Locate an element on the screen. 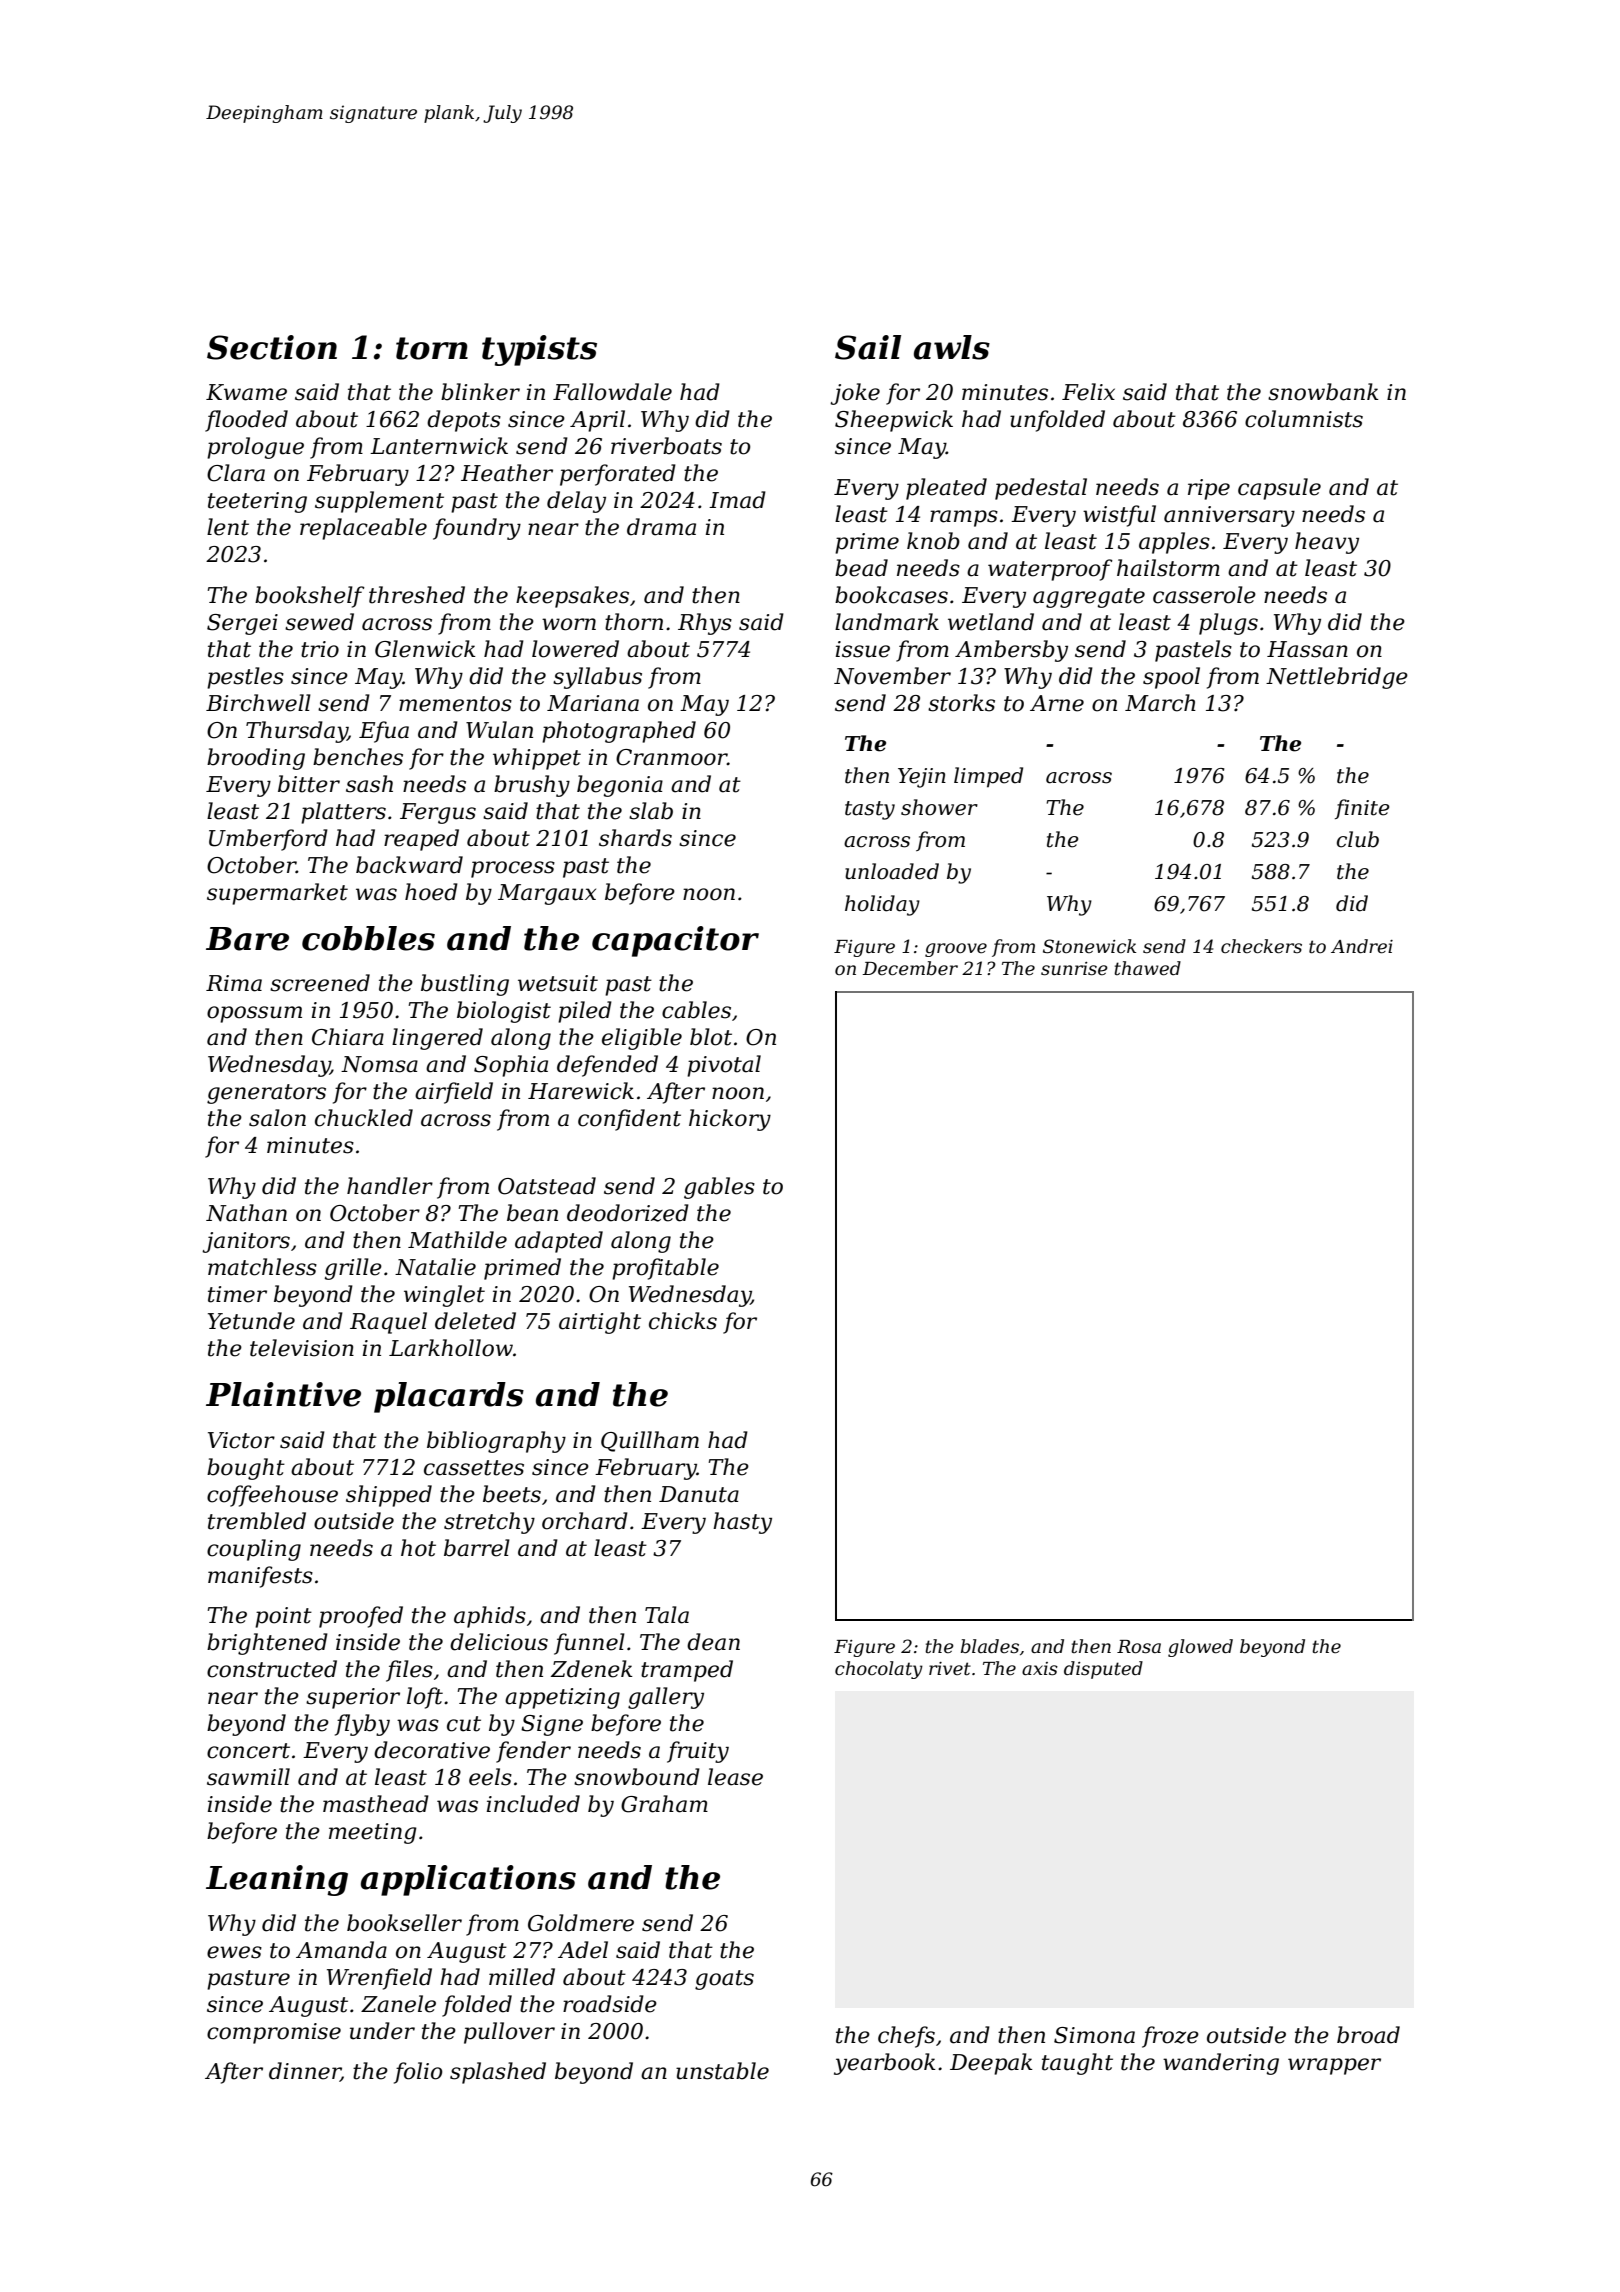  deleted is located at coordinates (475, 1321).
